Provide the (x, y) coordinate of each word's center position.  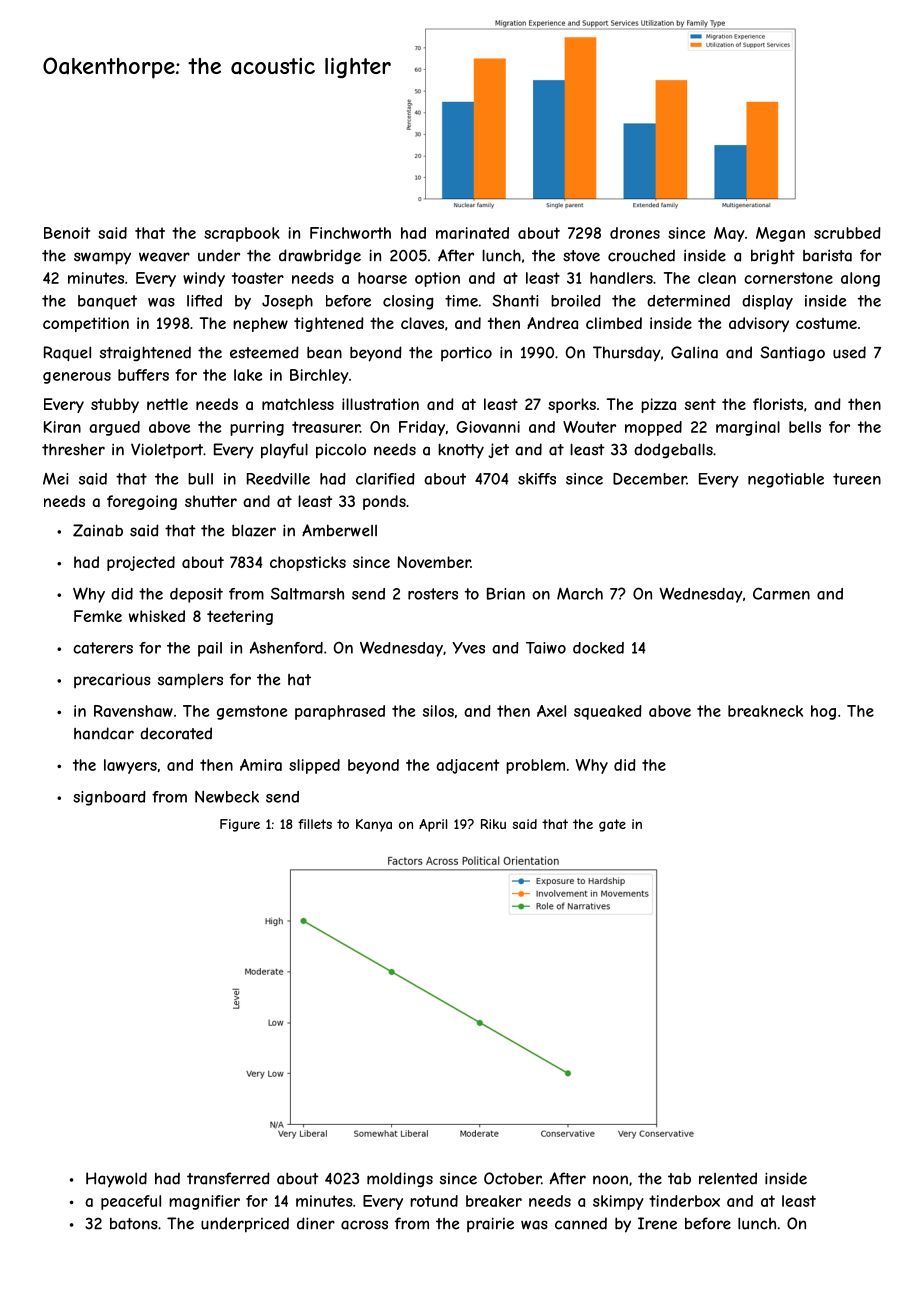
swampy (102, 258)
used (849, 352)
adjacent (467, 766)
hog (823, 712)
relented (728, 1178)
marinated (472, 233)
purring (257, 428)
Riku (493, 824)
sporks (572, 405)
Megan (780, 234)
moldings (400, 1180)
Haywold (116, 1179)
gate (612, 825)
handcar (104, 733)
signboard (109, 798)
